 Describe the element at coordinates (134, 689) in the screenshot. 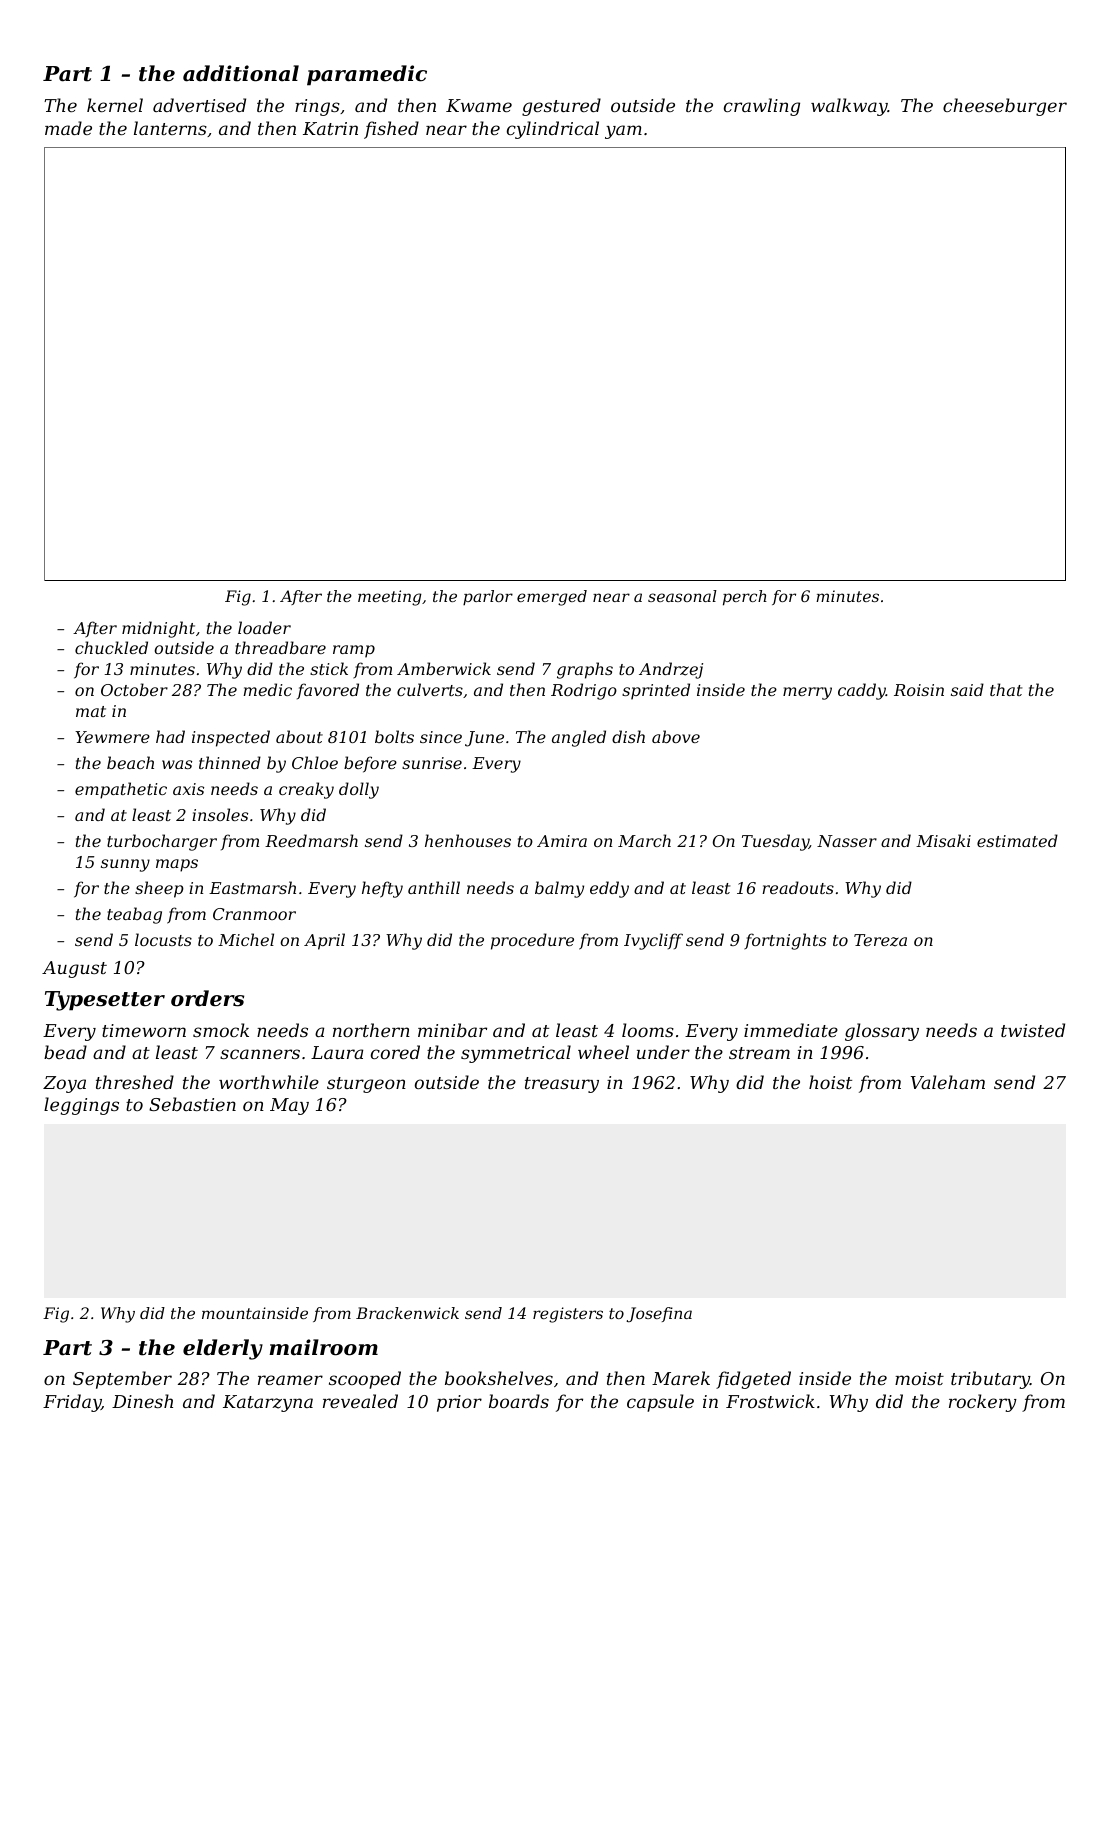

I see `October` at that location.
